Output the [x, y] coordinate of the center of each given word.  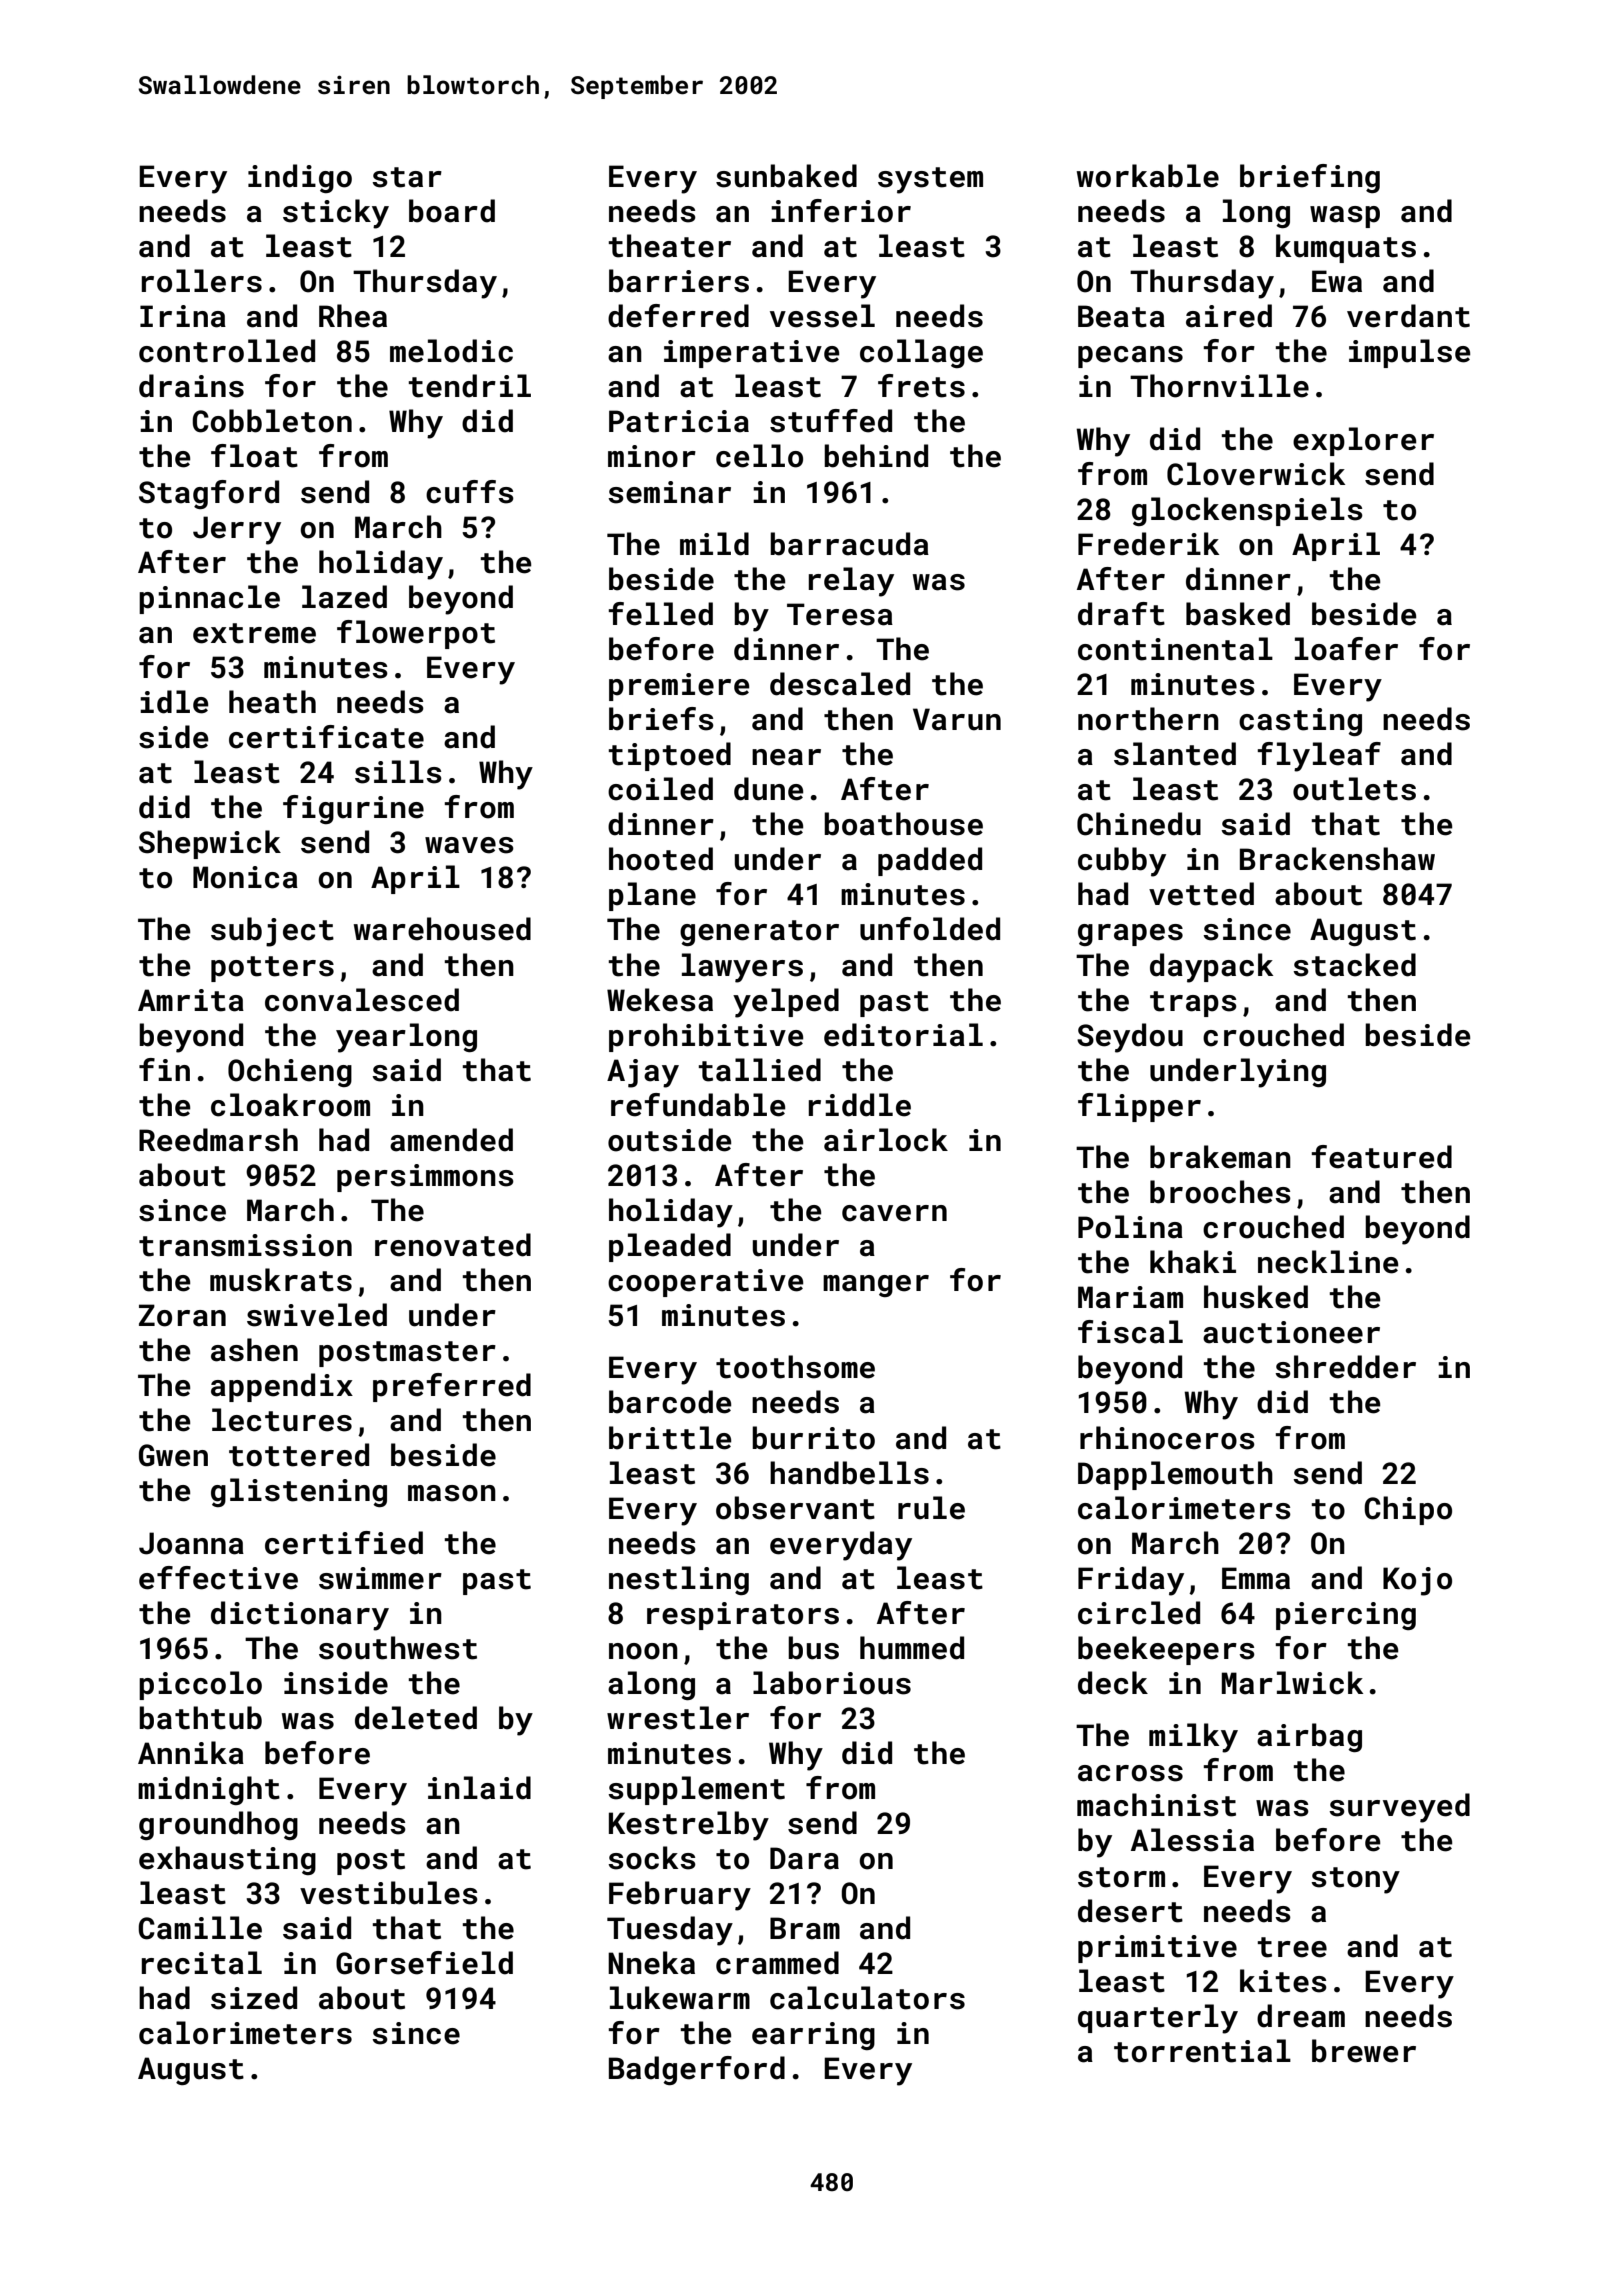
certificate [326, 737]
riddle [860, 1105]
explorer [1363, 441]
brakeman [1220, 1157]
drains [191, 386]
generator [759, 933]
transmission [245, 1245]
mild [714, 544]
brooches [1220, 1192]
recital [202, 1963]
